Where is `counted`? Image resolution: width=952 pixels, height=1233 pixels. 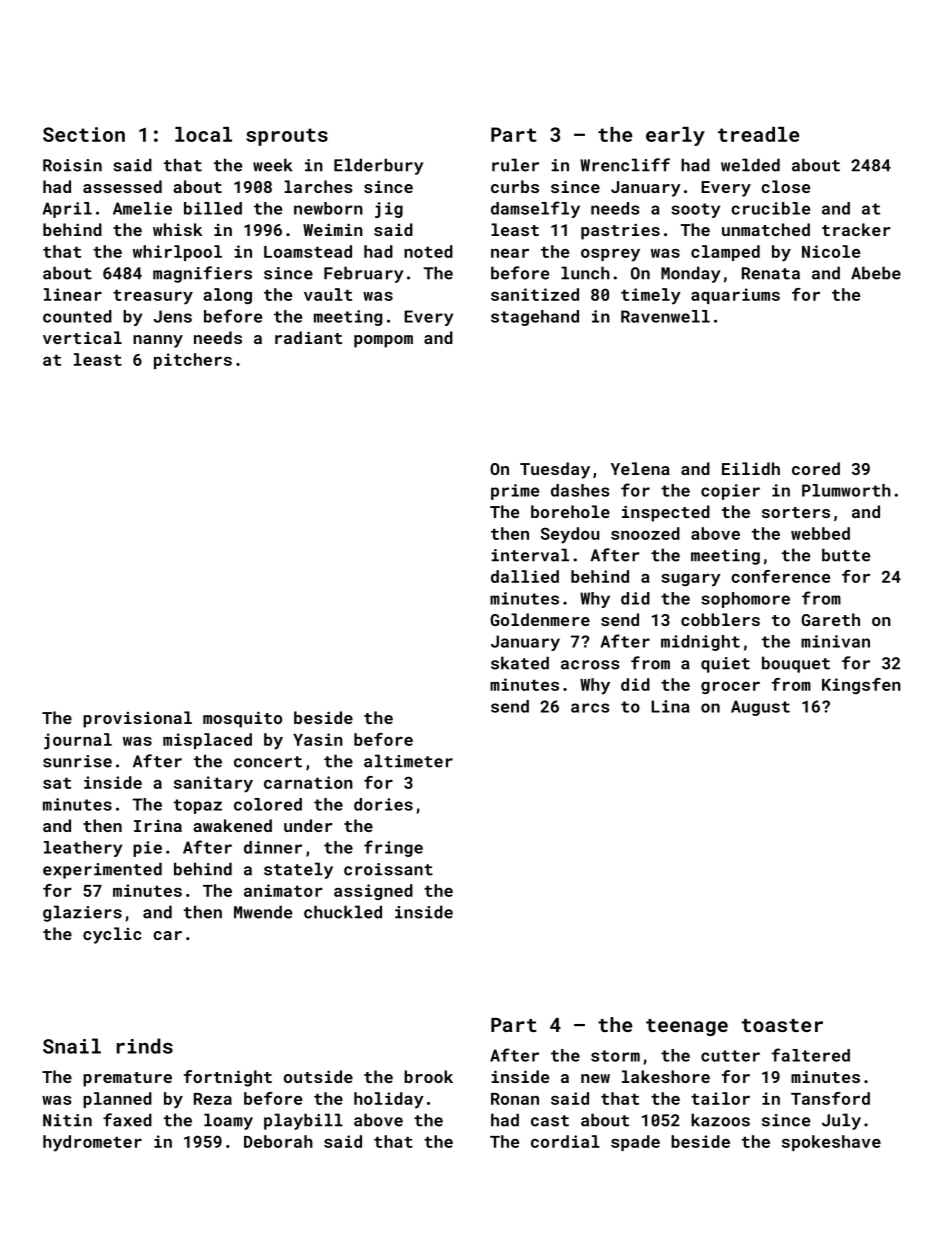 counted is located at coordinates (77, 316).
